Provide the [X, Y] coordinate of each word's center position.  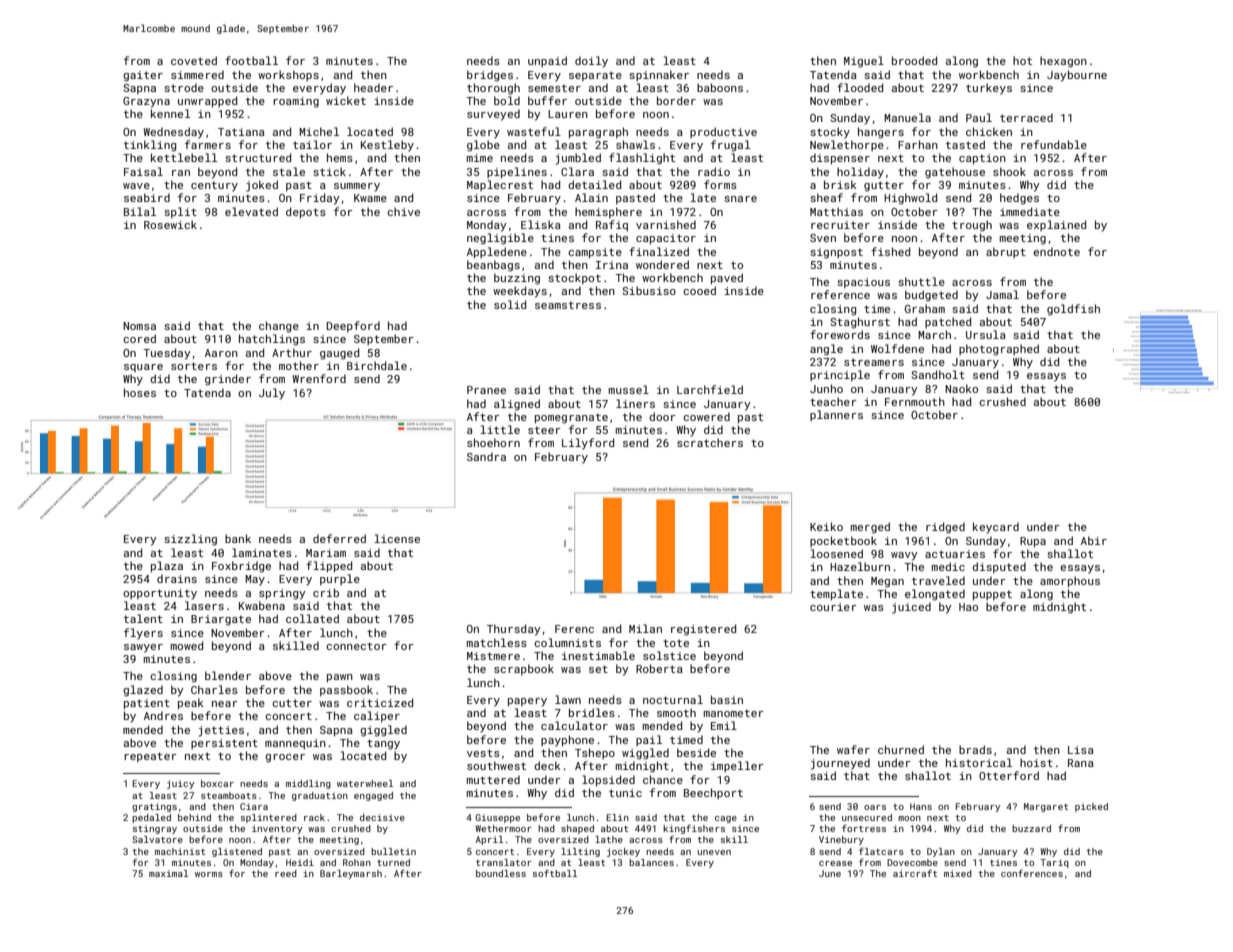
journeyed [840, 764]
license [397, 538]
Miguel [864, 62]
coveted [194, 60]
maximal [168, 873]
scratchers [710, 442]
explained [1056, 225]
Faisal [143, 171]
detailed [594, 184]
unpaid [547, 61]
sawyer [143, 648]
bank [238, 538]
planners [836, 415]
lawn [568, 699]
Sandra [486, 456]
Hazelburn [860, 566]
